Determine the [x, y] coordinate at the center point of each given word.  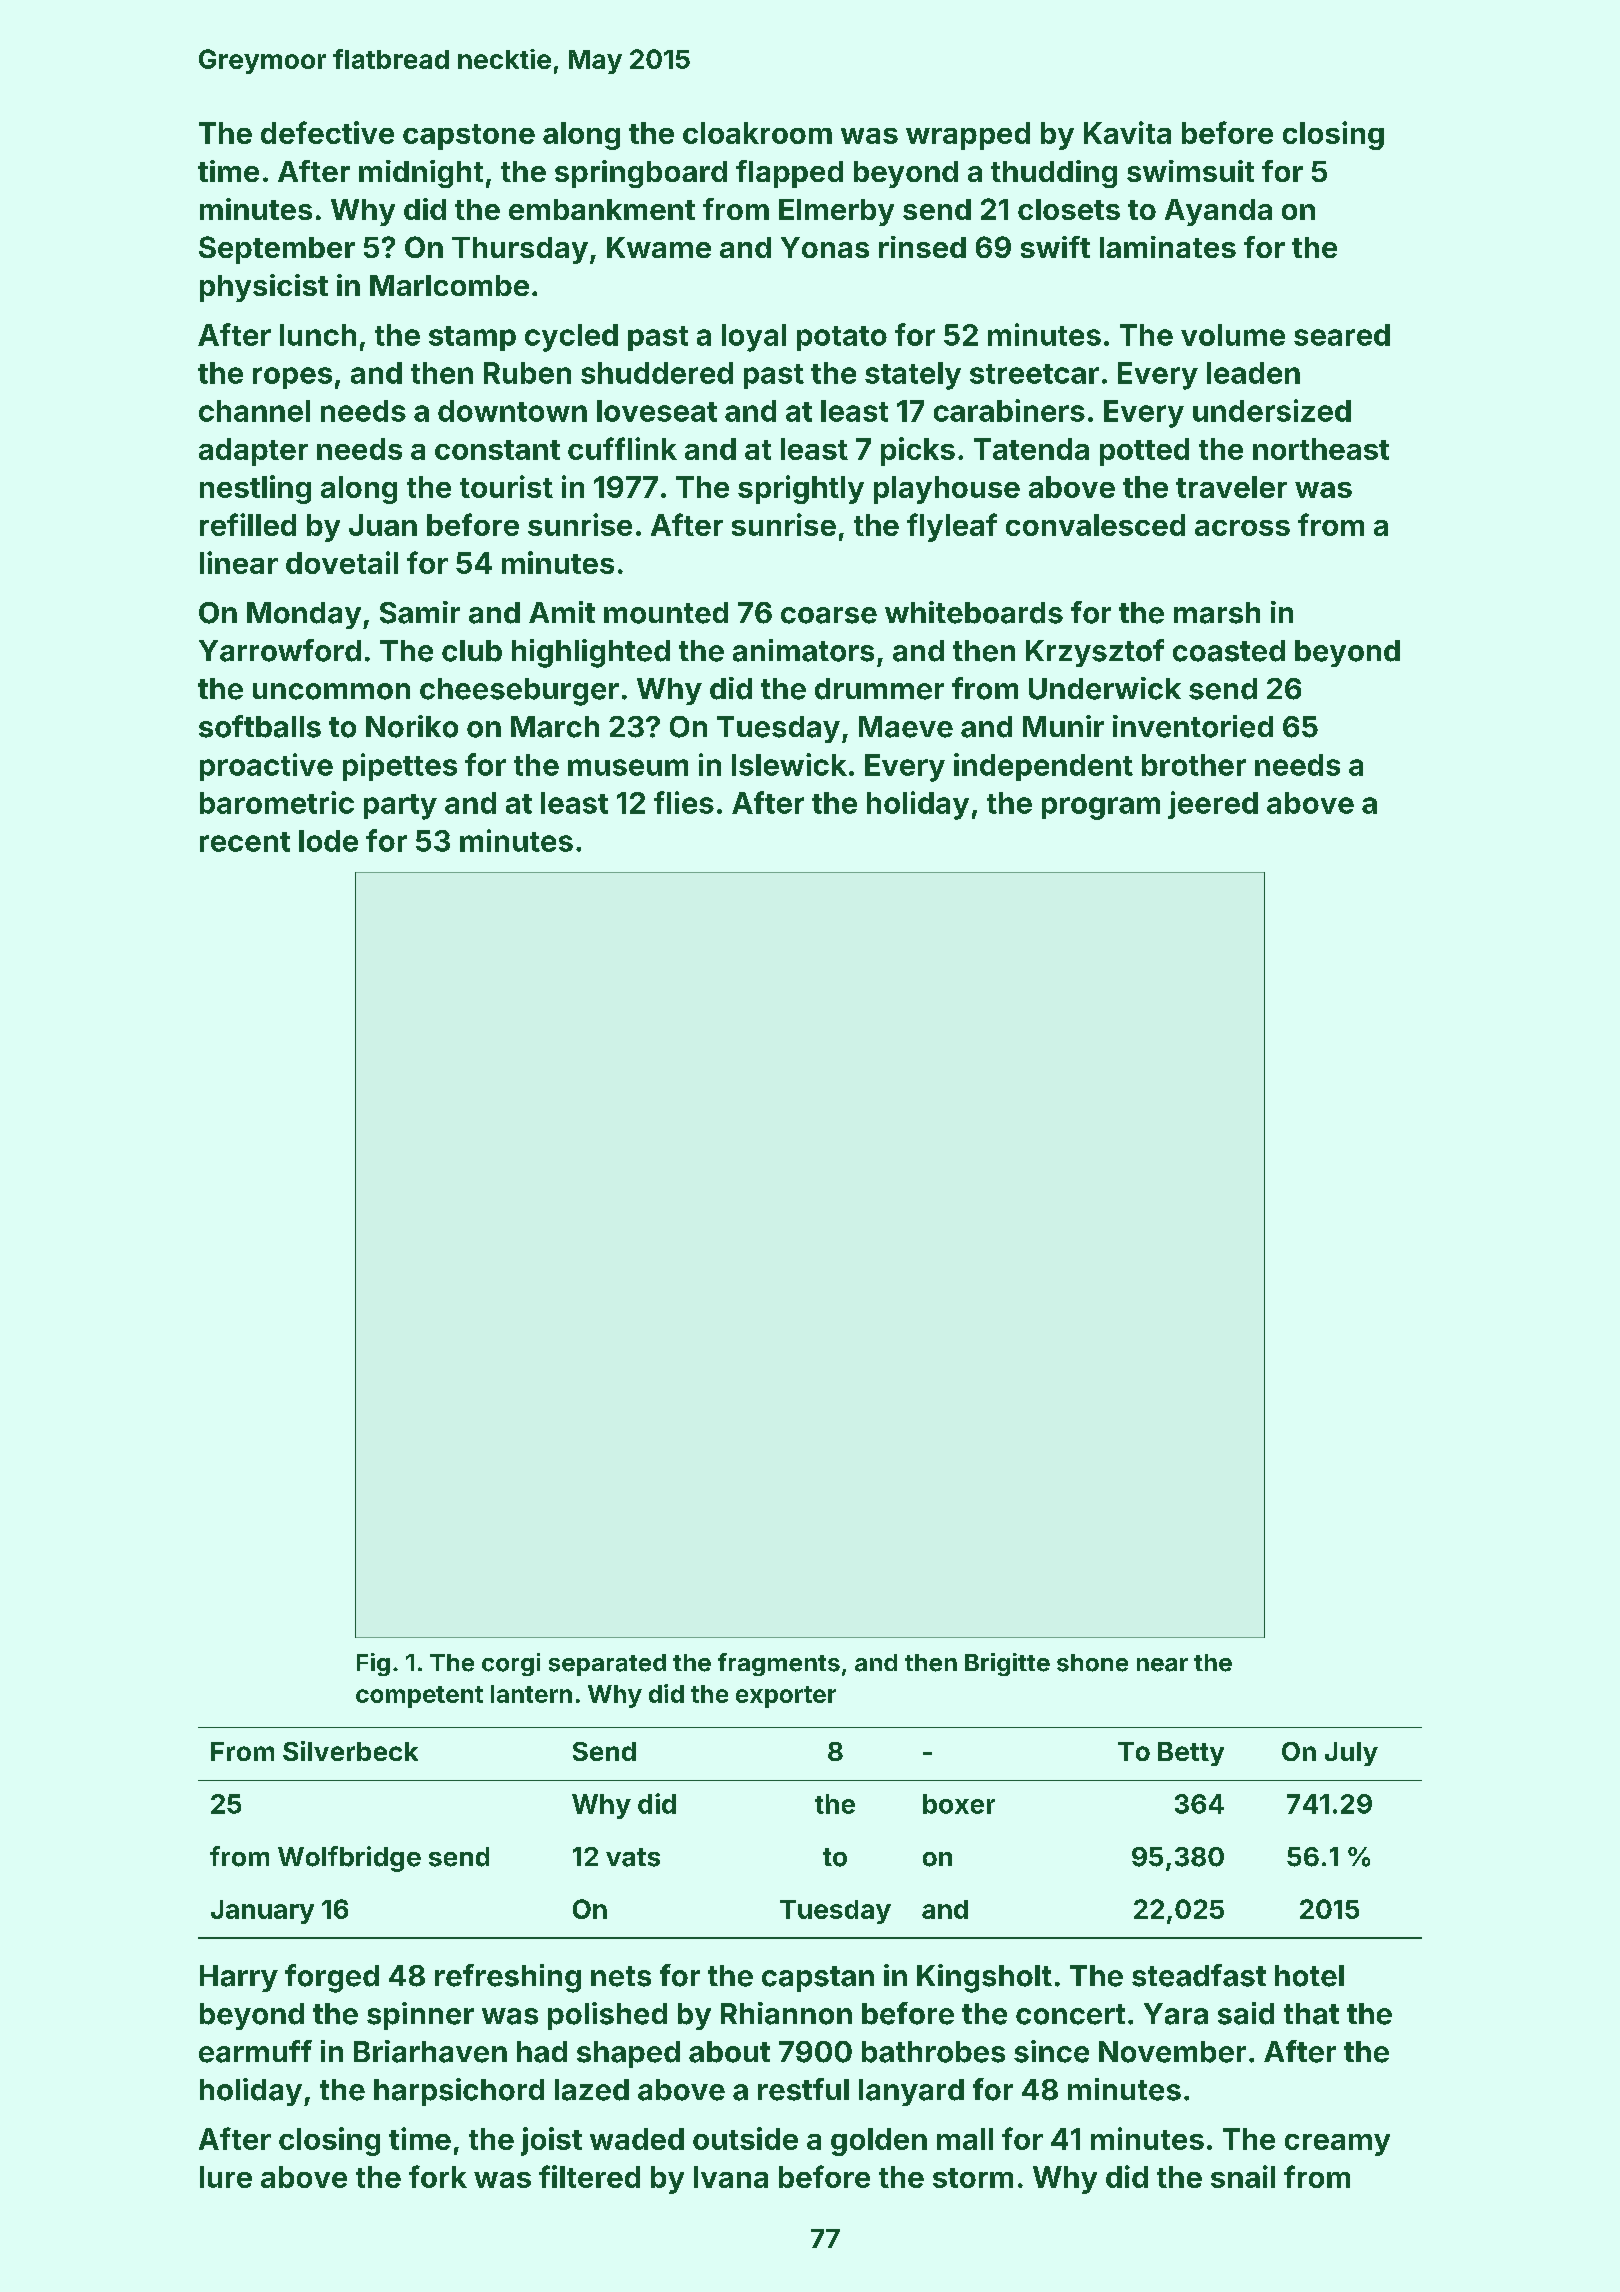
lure [226, 2177]
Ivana [731, 2177]
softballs [260, 726]
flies [684, 802]
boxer [959, 1804]
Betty [1191, 1754]
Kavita [1127, 132]
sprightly [801, 489]
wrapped [968, 136]
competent [419, 1697]
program [1101, 808]
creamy [1337, 2145]
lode [328, 841]
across [1242, 528]
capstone [469, 137]
